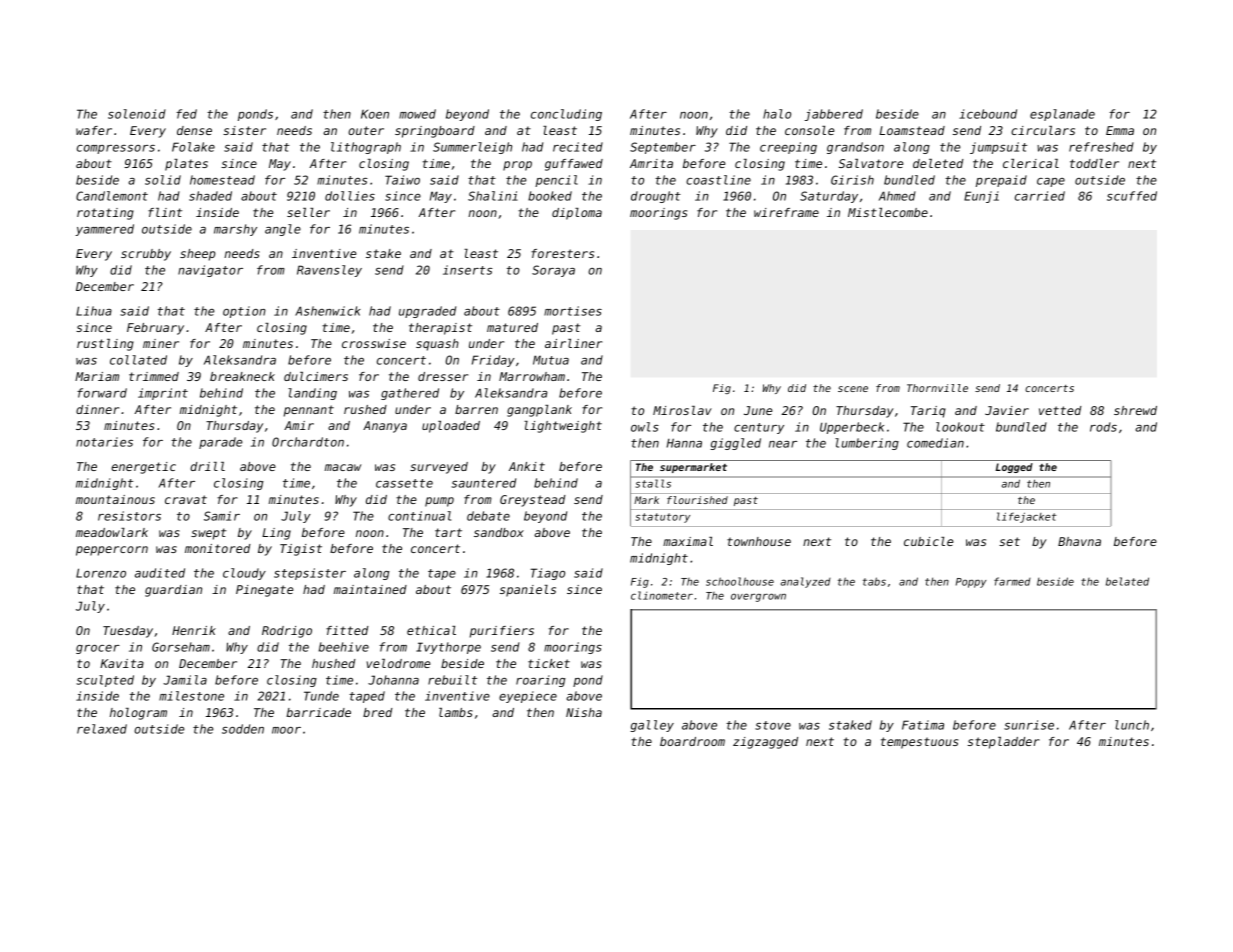  Describe the element at coordinates (1062, 115) in the screenshot. I see `esplanade` at that location.
